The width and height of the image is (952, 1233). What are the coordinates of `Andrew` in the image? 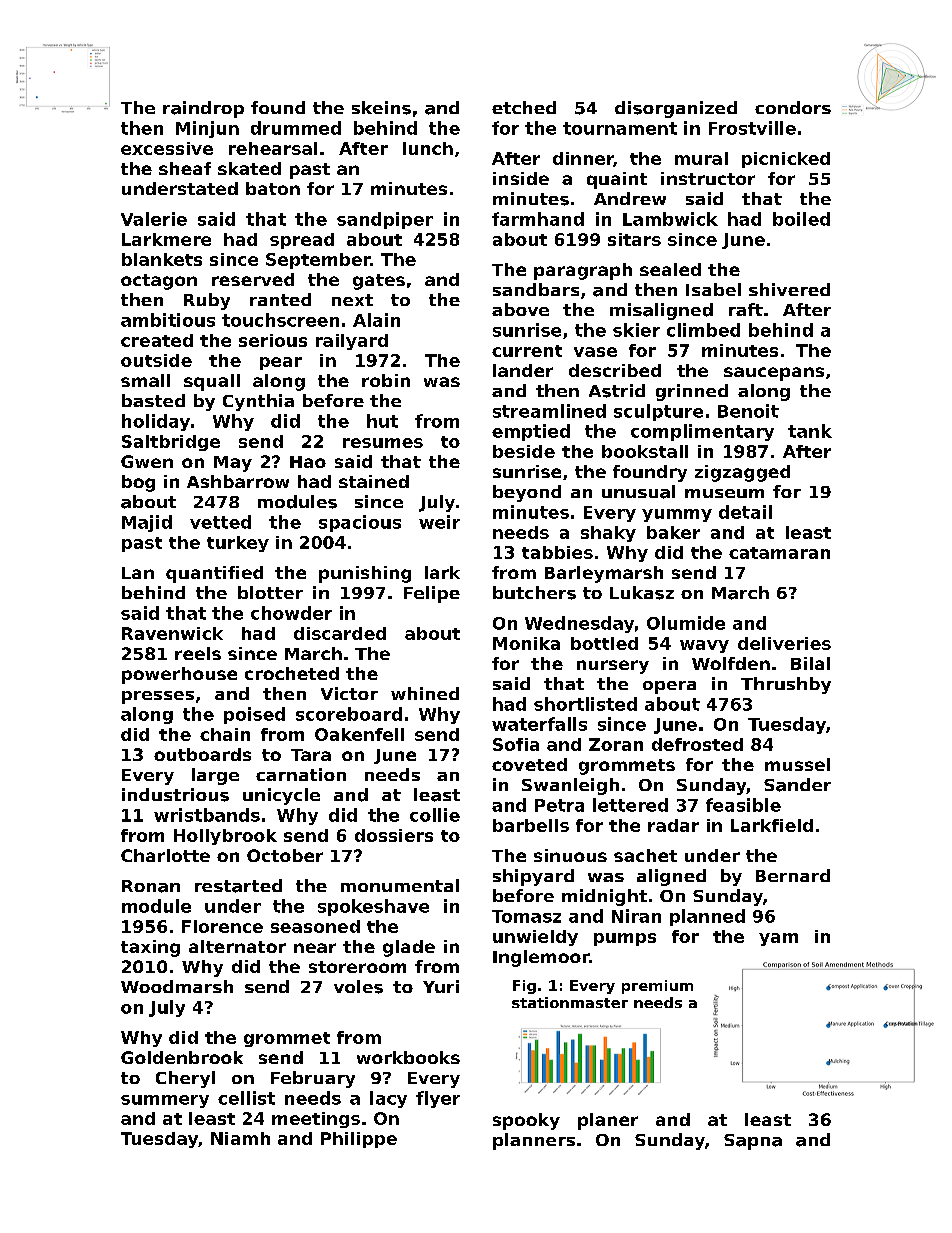 It's located at (630, 198).
